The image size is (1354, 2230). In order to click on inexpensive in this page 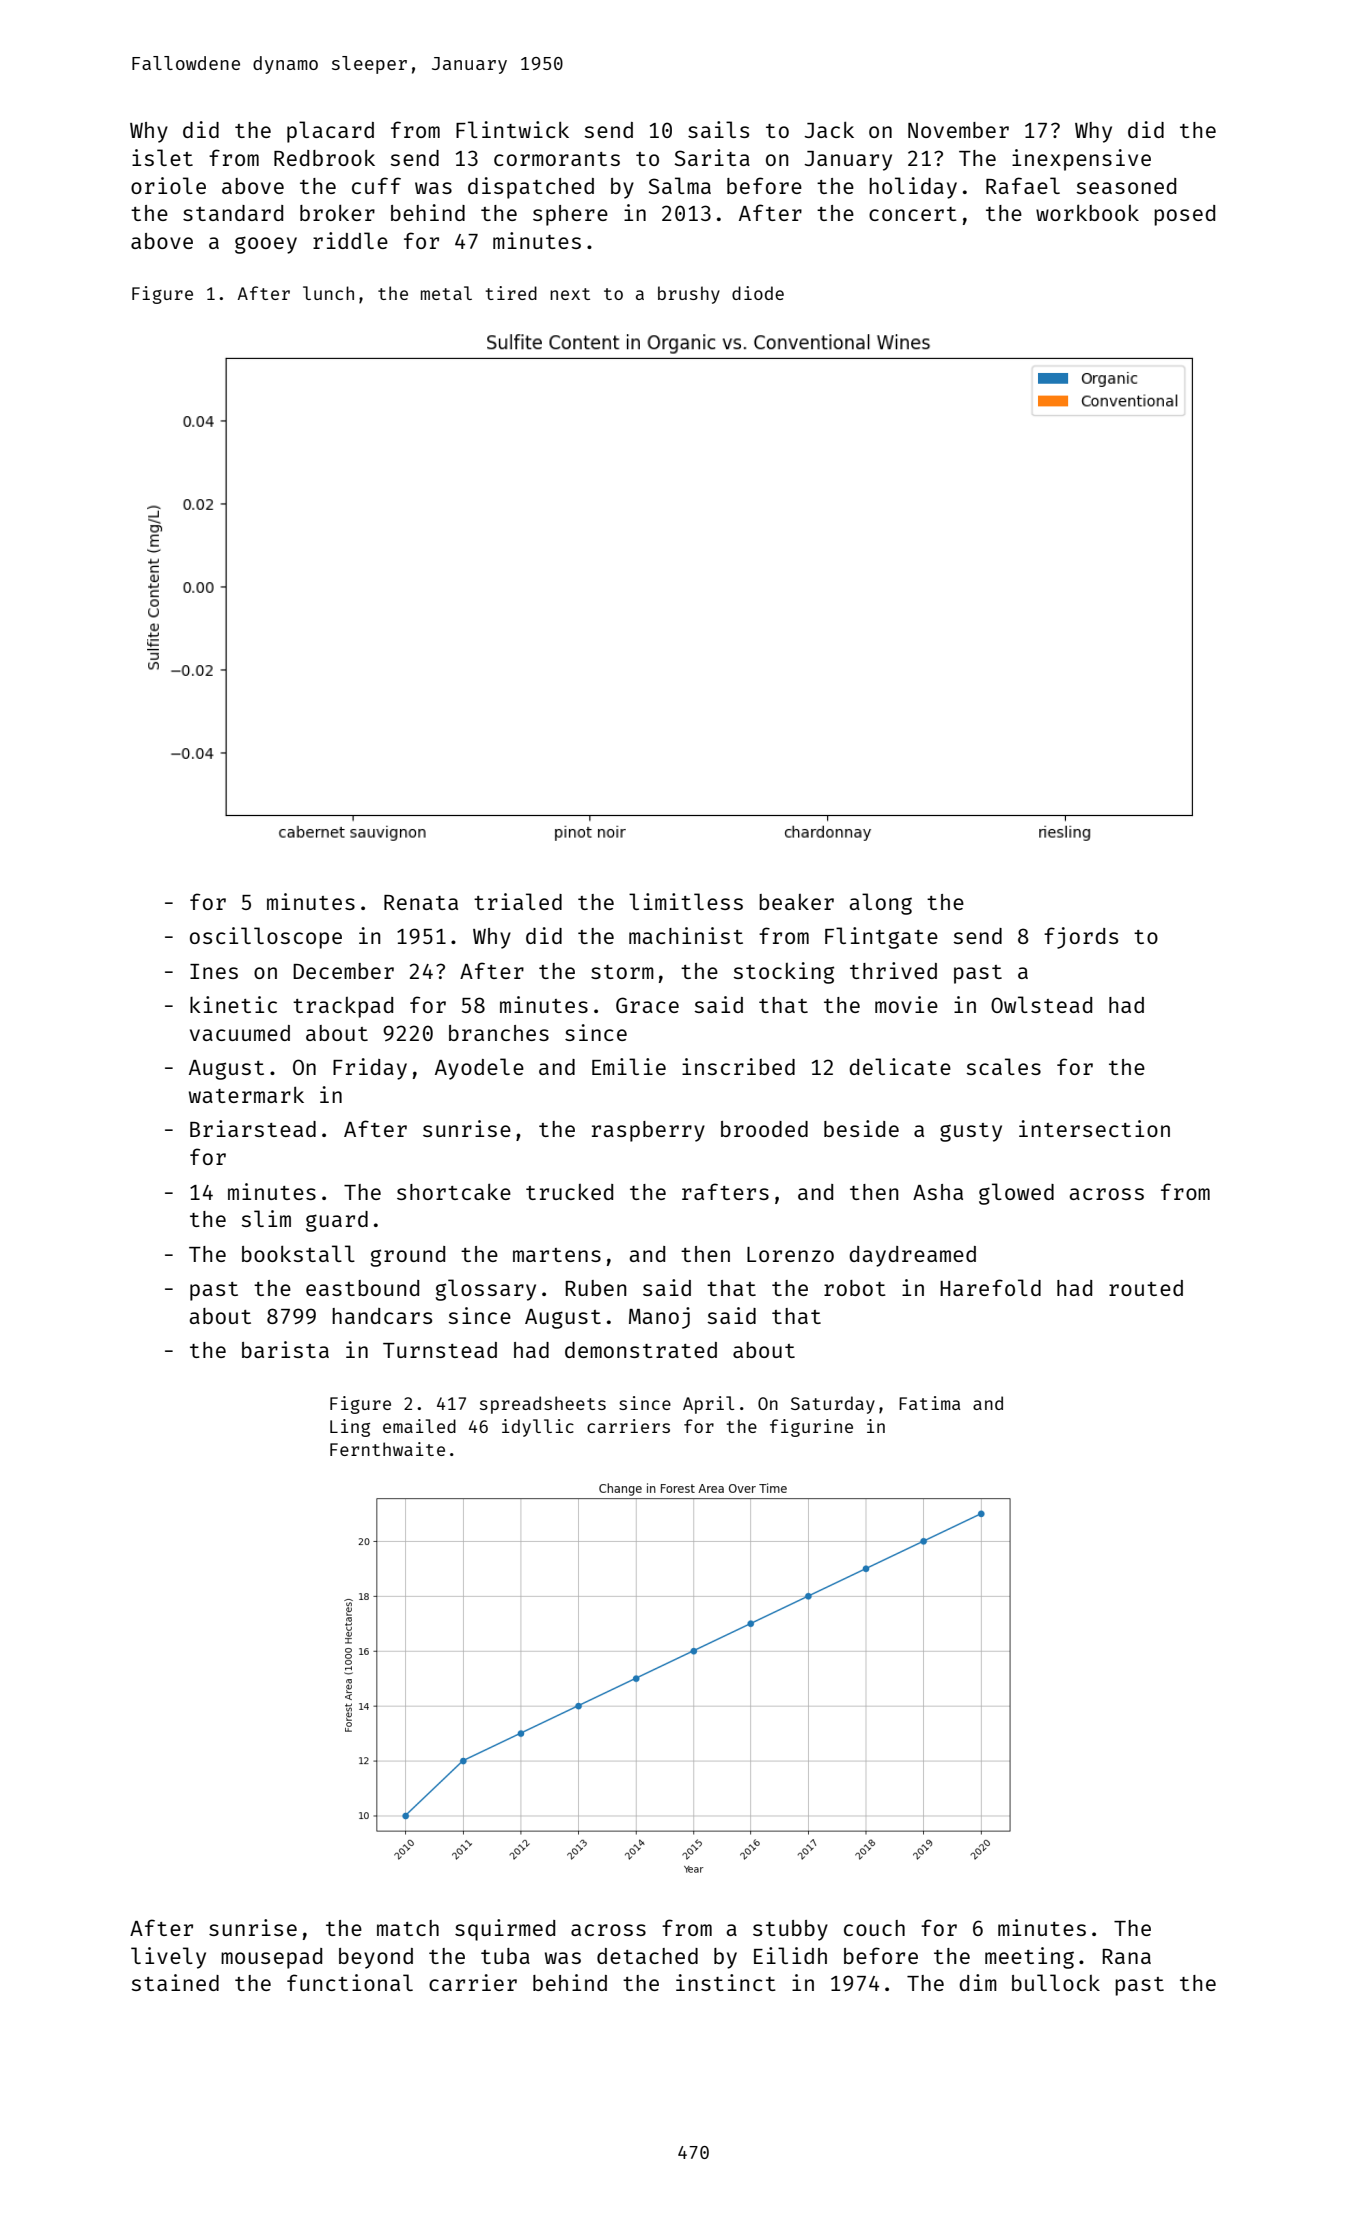, I will do `click(1081, 160)`.
